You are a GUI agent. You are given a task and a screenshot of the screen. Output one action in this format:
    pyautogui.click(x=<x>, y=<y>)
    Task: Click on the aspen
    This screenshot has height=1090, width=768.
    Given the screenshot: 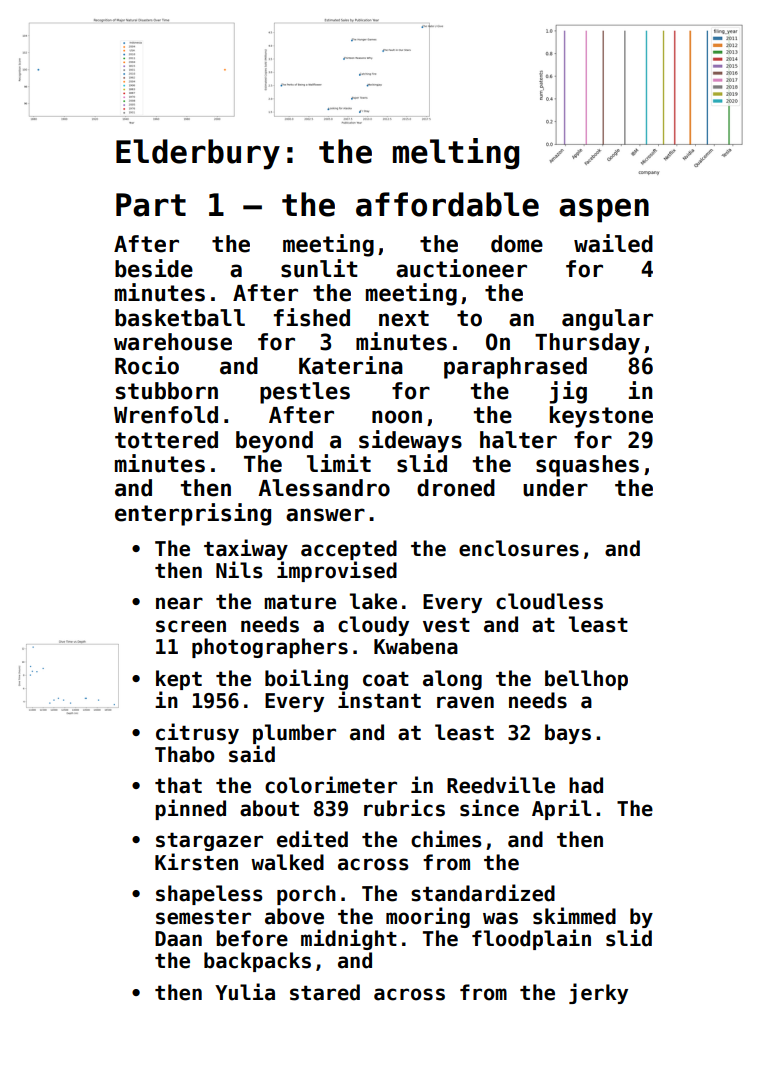 What is the action you would take?
    pyautogui.click(x=604, y=210)
